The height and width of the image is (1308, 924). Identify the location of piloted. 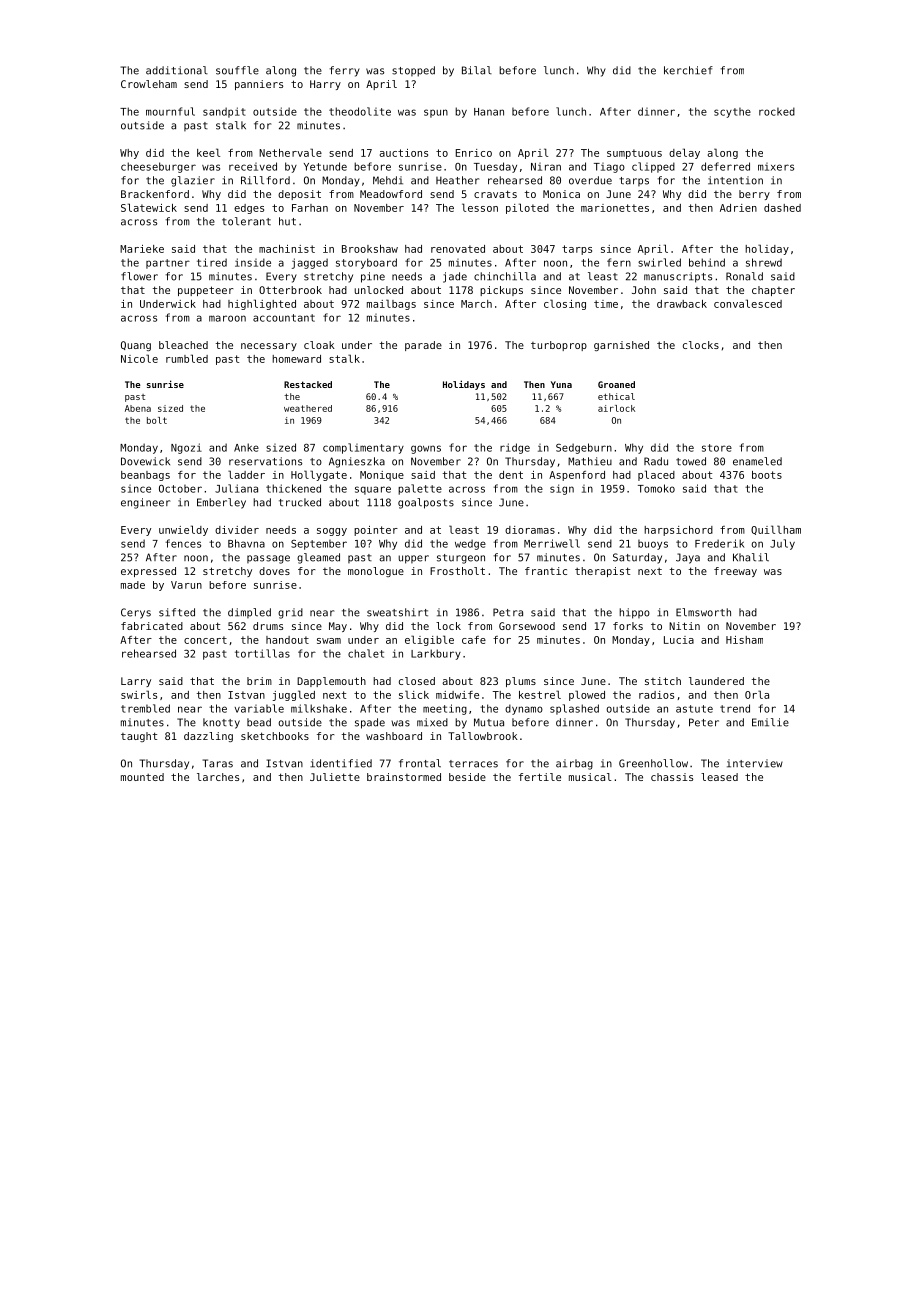
(527, 208).
